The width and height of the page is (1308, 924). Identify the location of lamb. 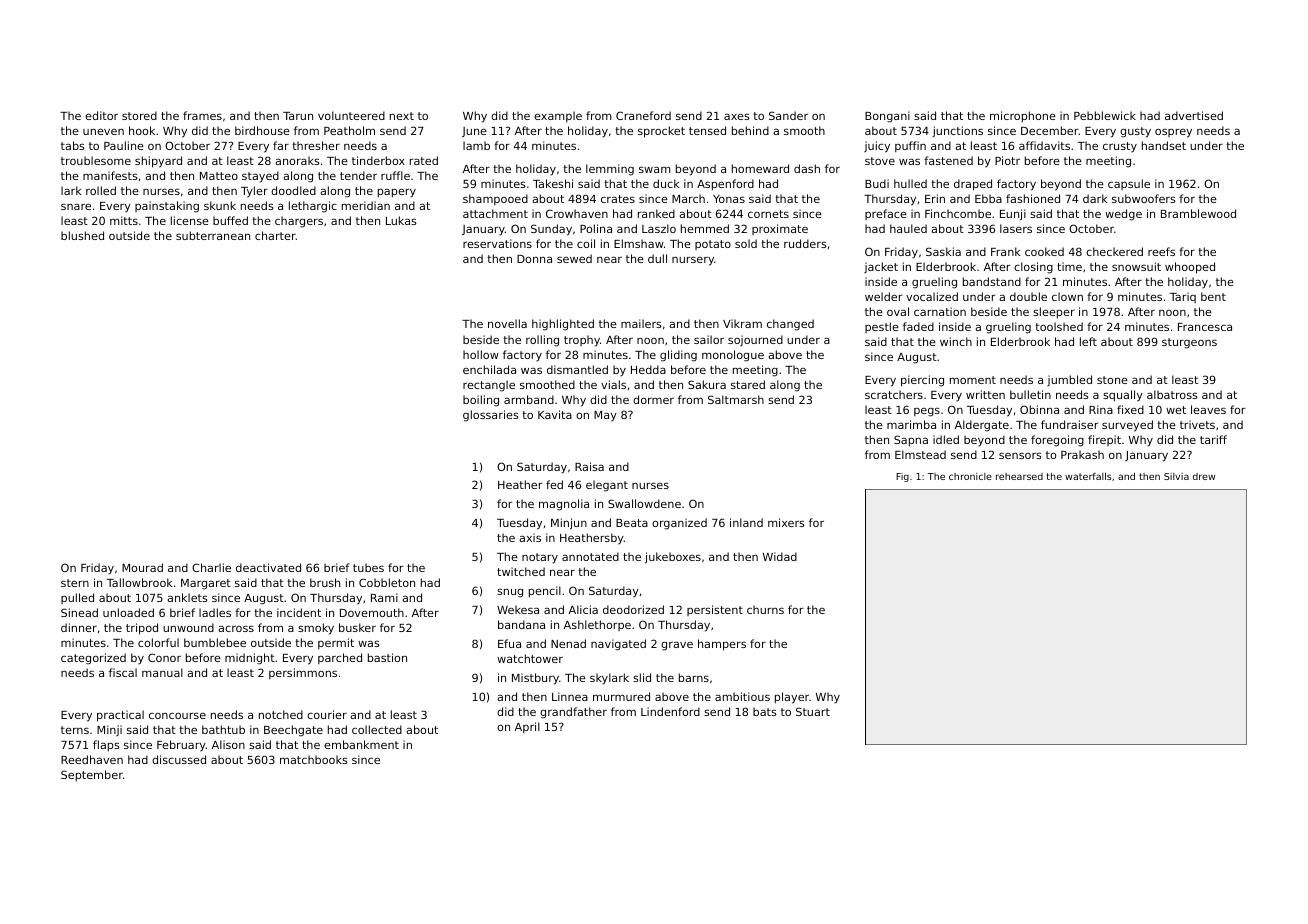
(476, 145).
